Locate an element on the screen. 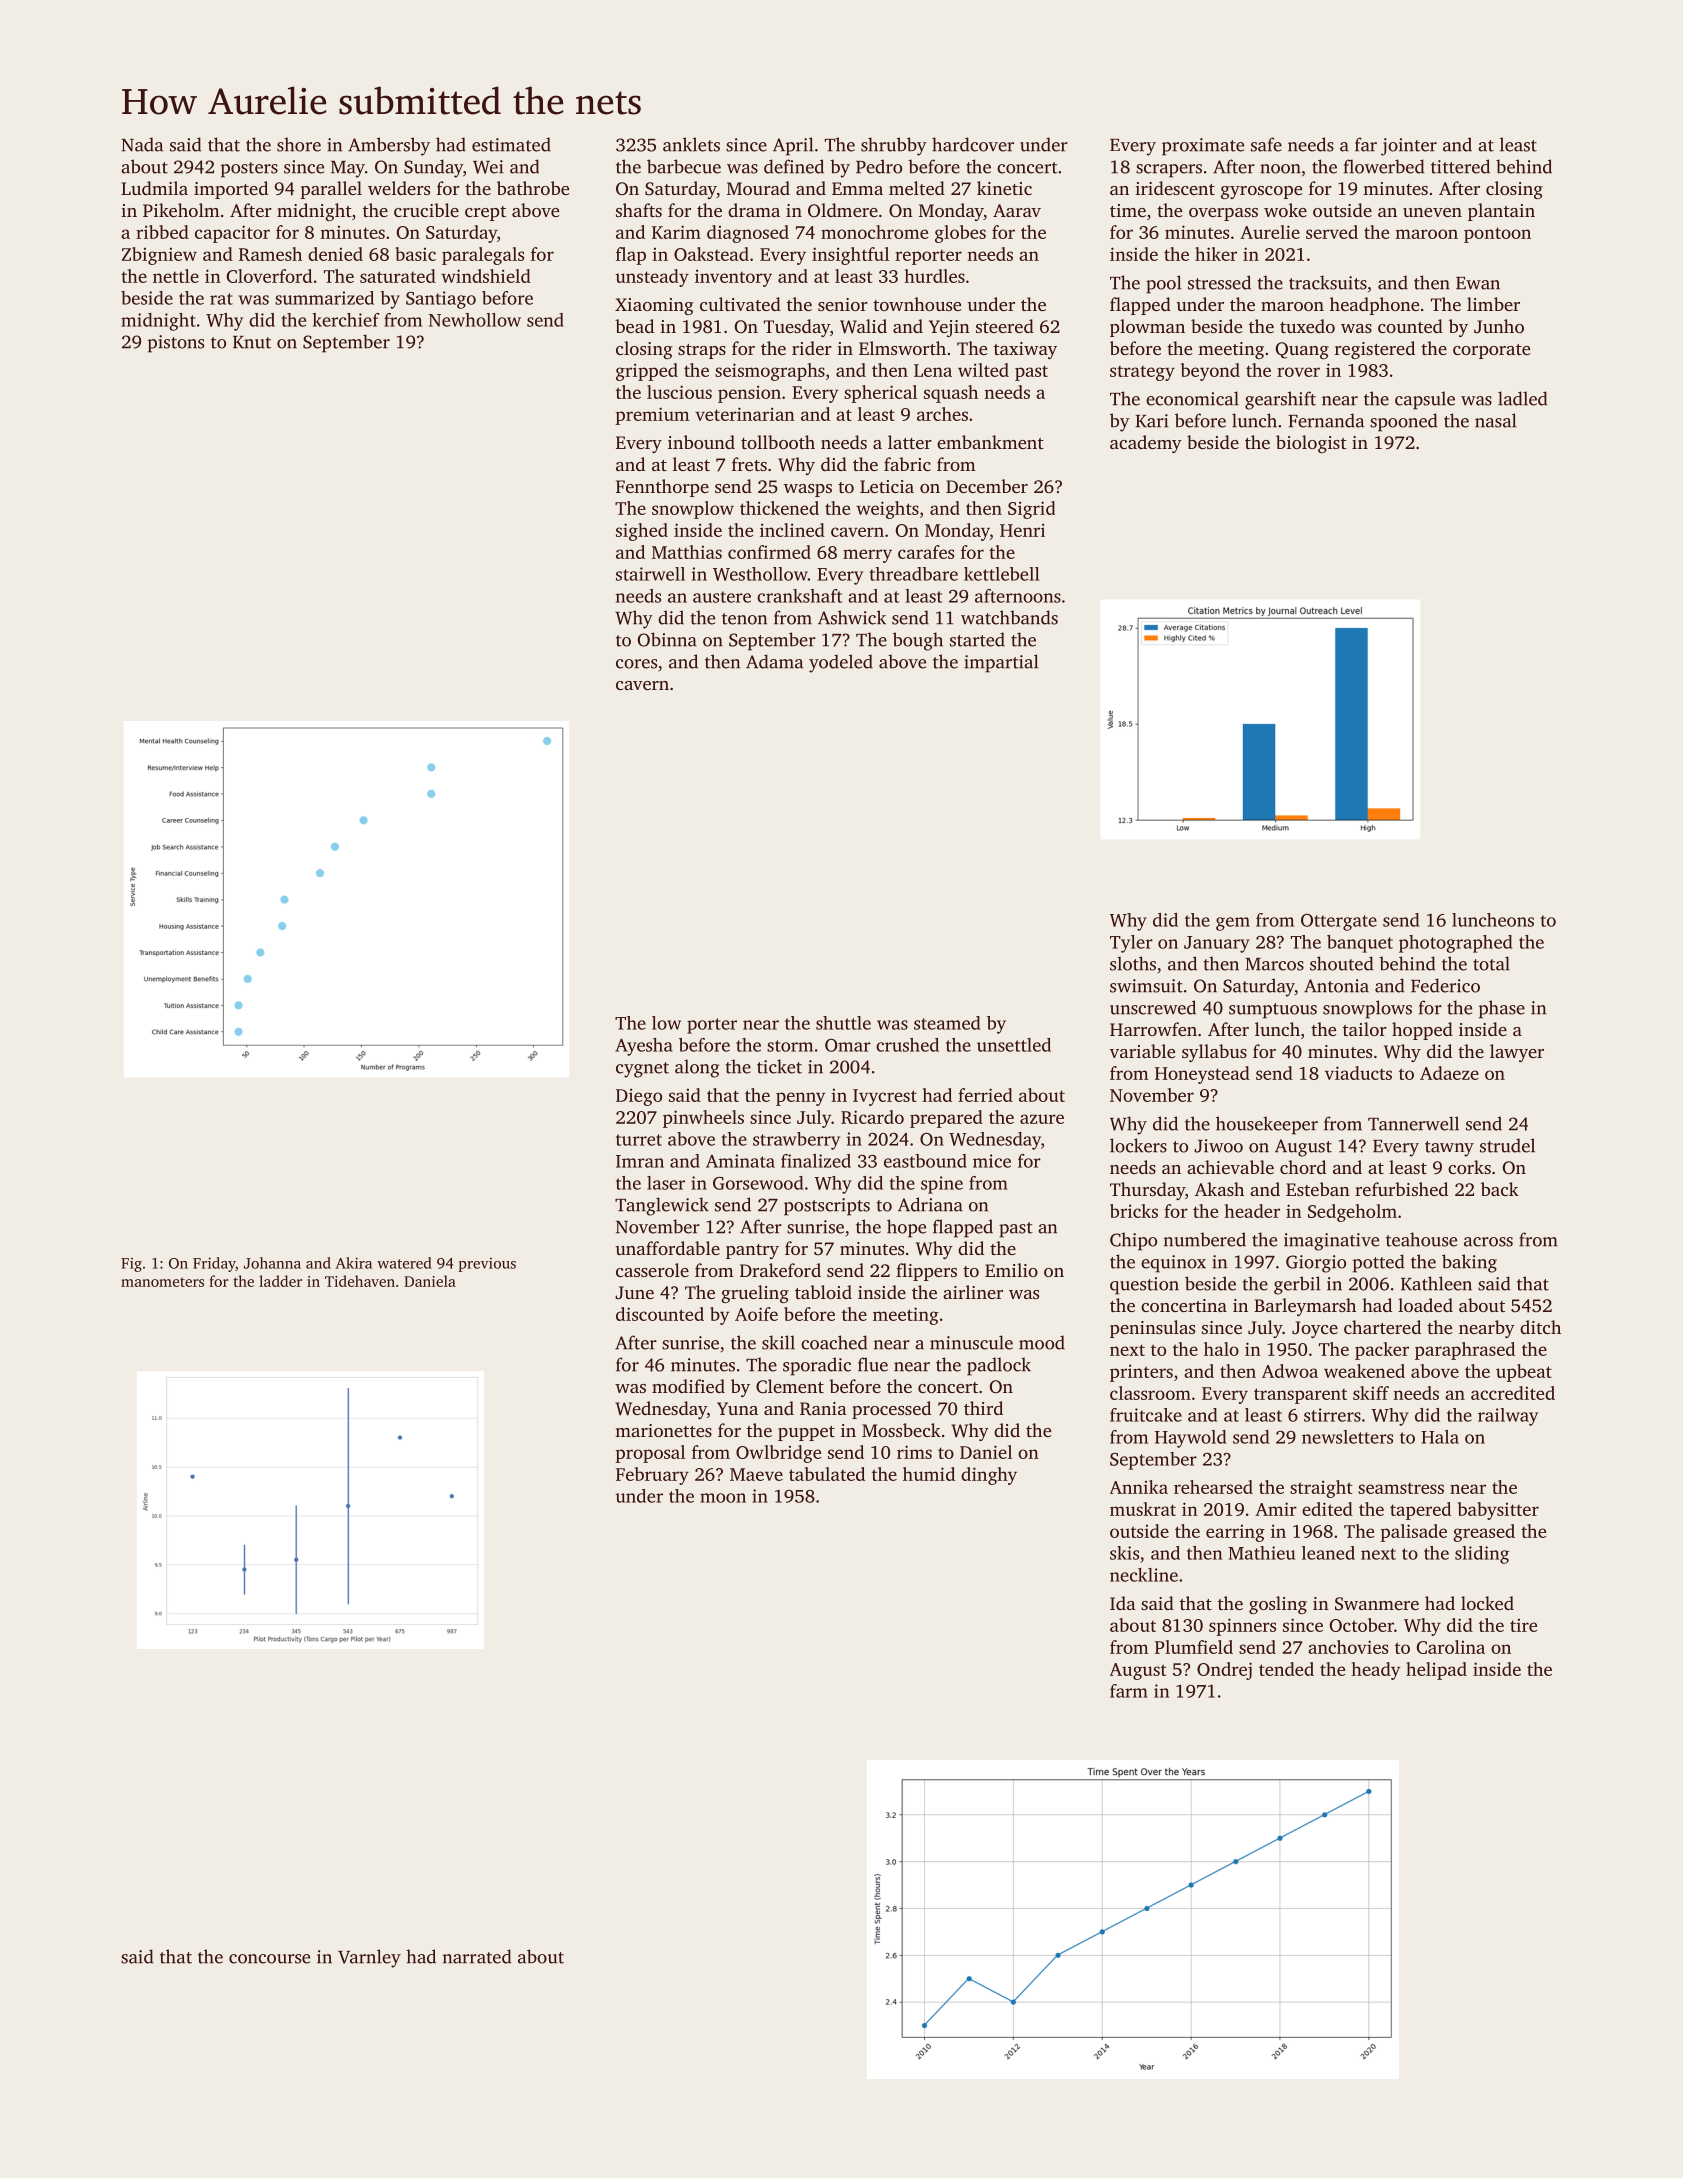  Johanna is located at coordinates (272, 1263).
